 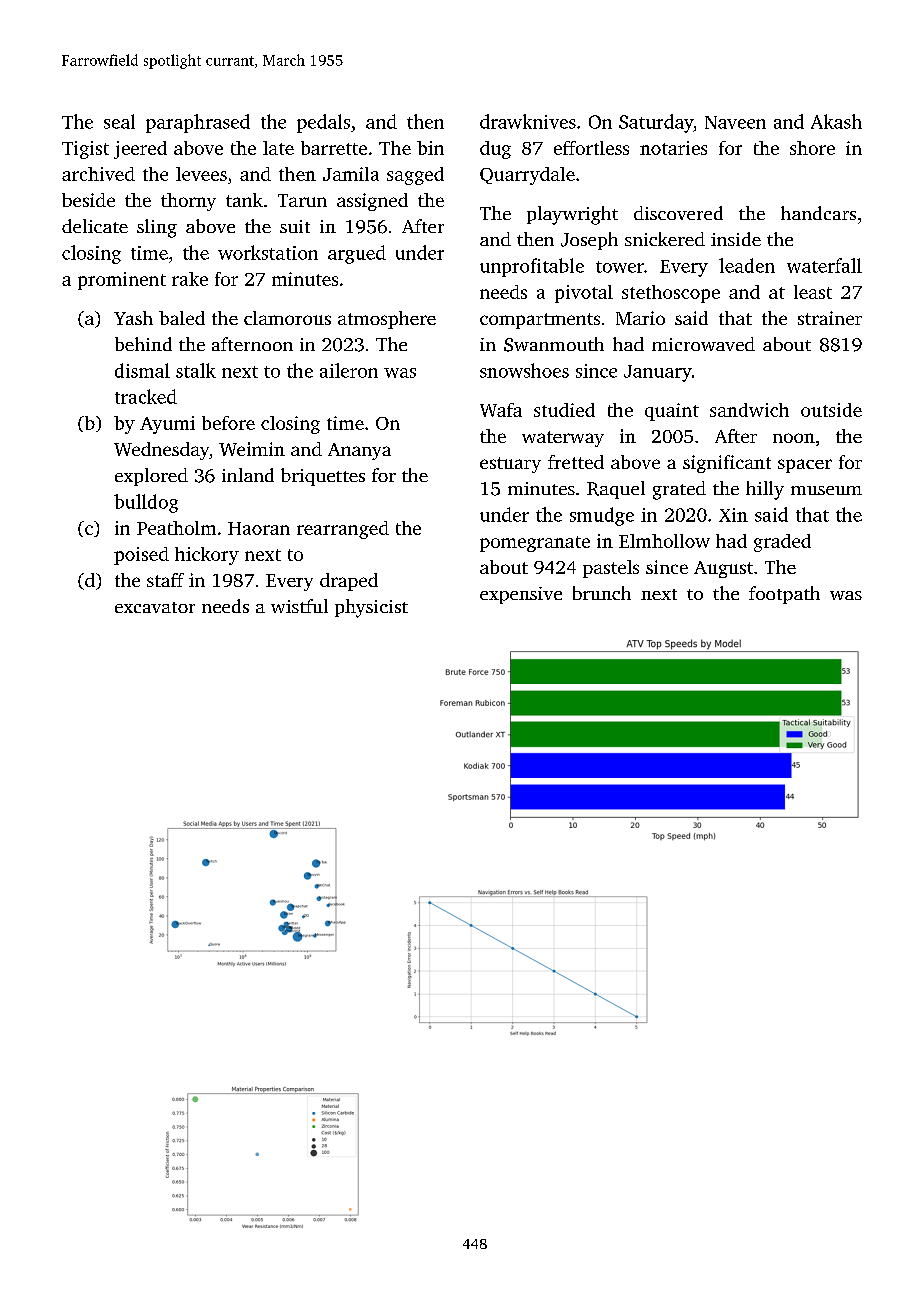 What do you see at coordinates (836, 121) in the screenshot?
I see `Akash` at bounding box center [836, 121].
